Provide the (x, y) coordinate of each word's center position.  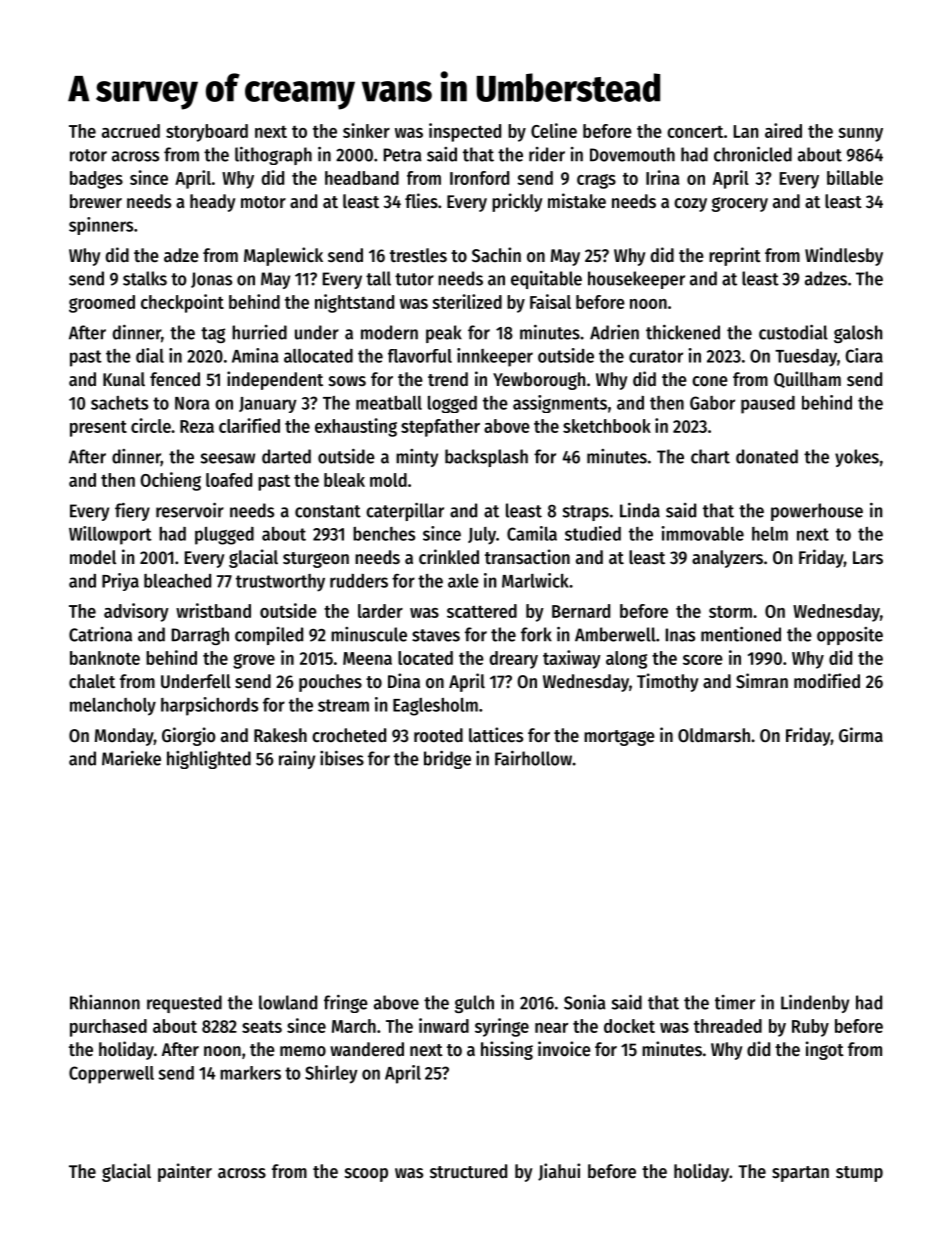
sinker (366, 130)
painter (185, 1172)
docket (629, 1026)
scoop (366, 1175)
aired (783, 130)
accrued (131, 131)
